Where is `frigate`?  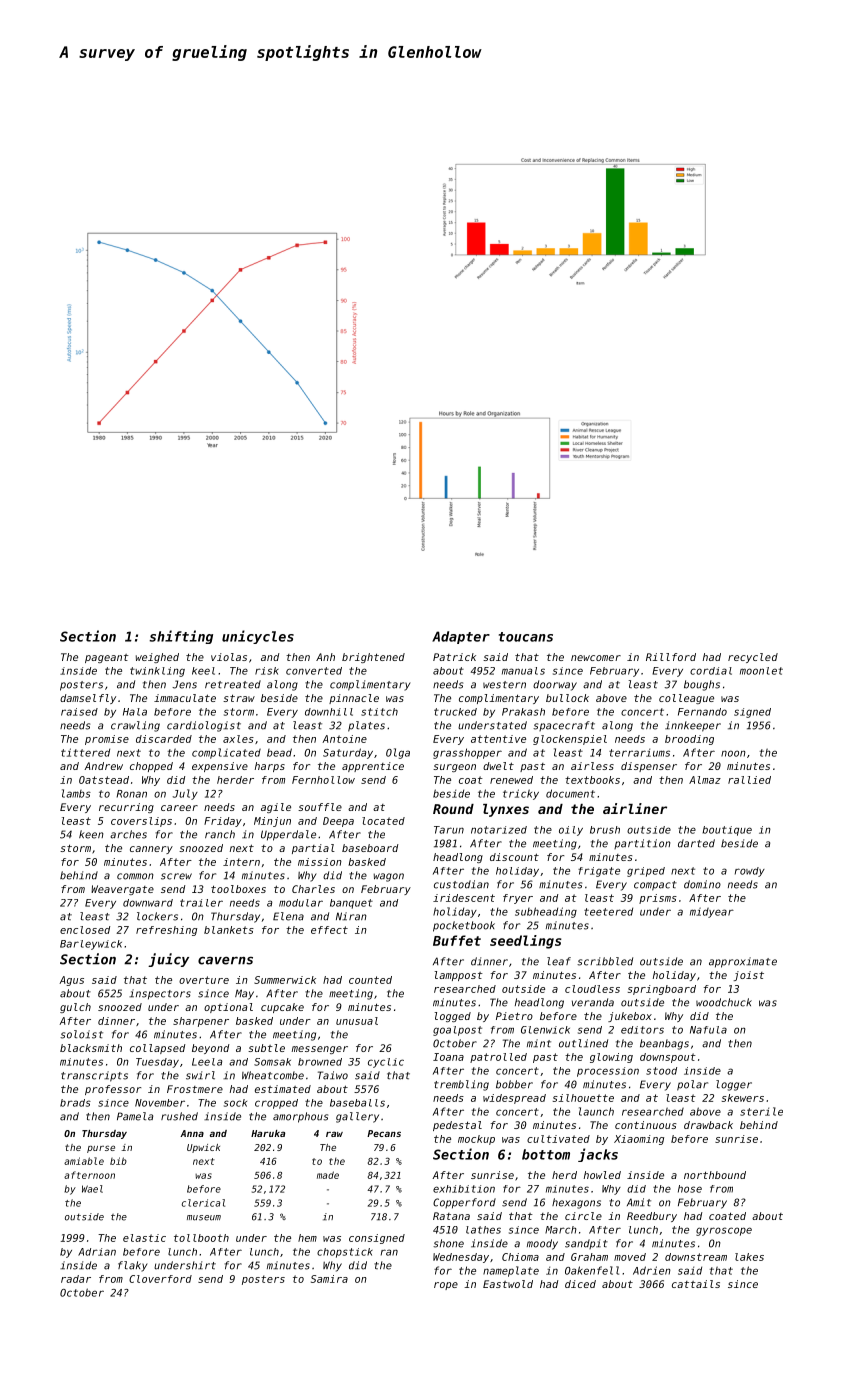 frigate is located at coordinates (599, 872).
